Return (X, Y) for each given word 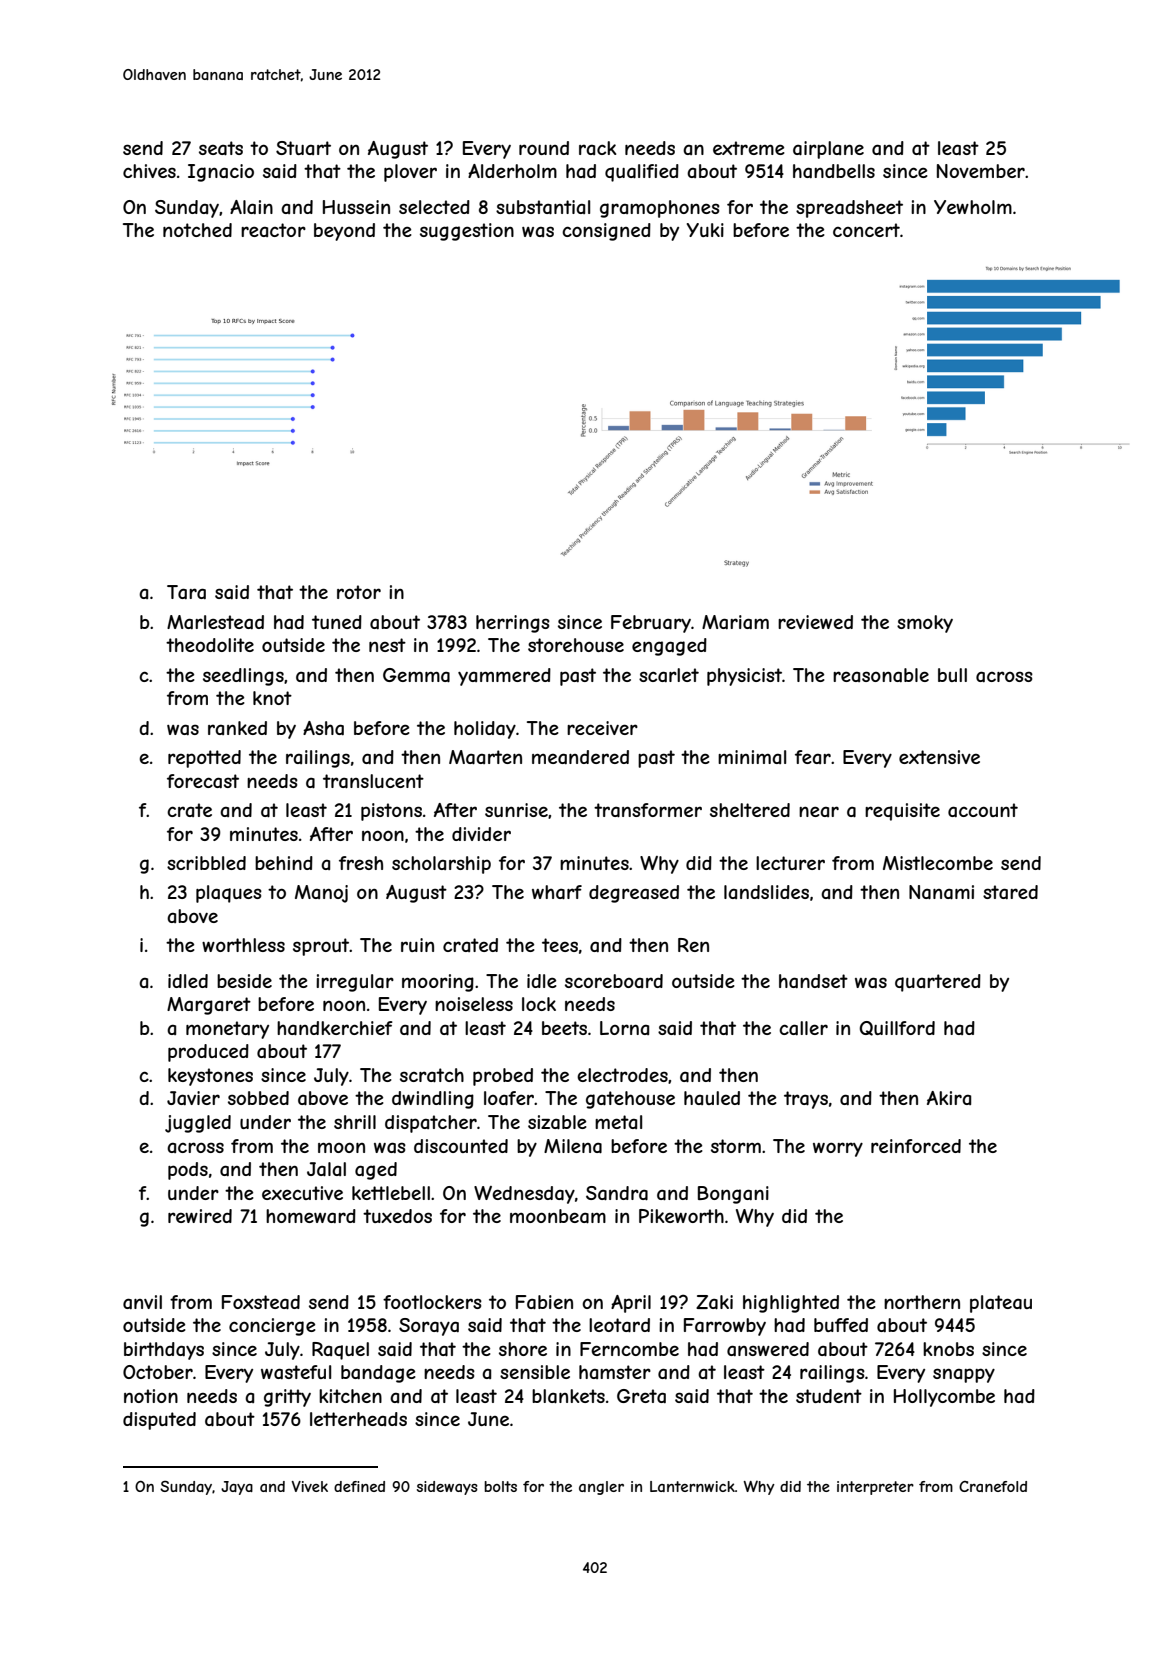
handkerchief (335, 1028)
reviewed (815, 622)
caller (803, 1028)
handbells (834, 171)
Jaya (237, 1488)
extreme (749, 148)
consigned (606, 232)
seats (221, 148)
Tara (186, 592)
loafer (509, 1098)
